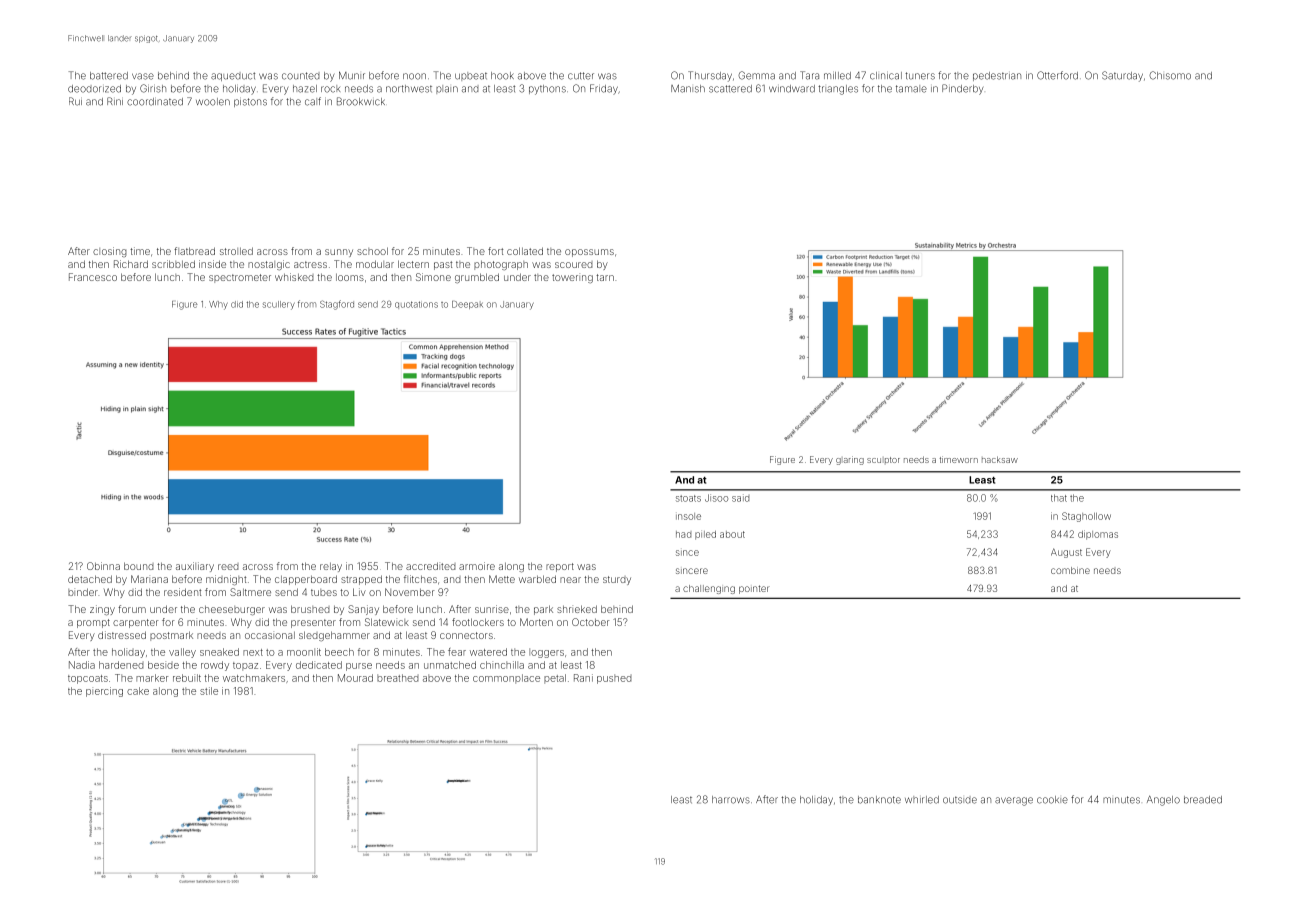 This image has height=924, width=1308. Describe the element at coordinates (525, 251) in the image. I see `collated` at that location.
